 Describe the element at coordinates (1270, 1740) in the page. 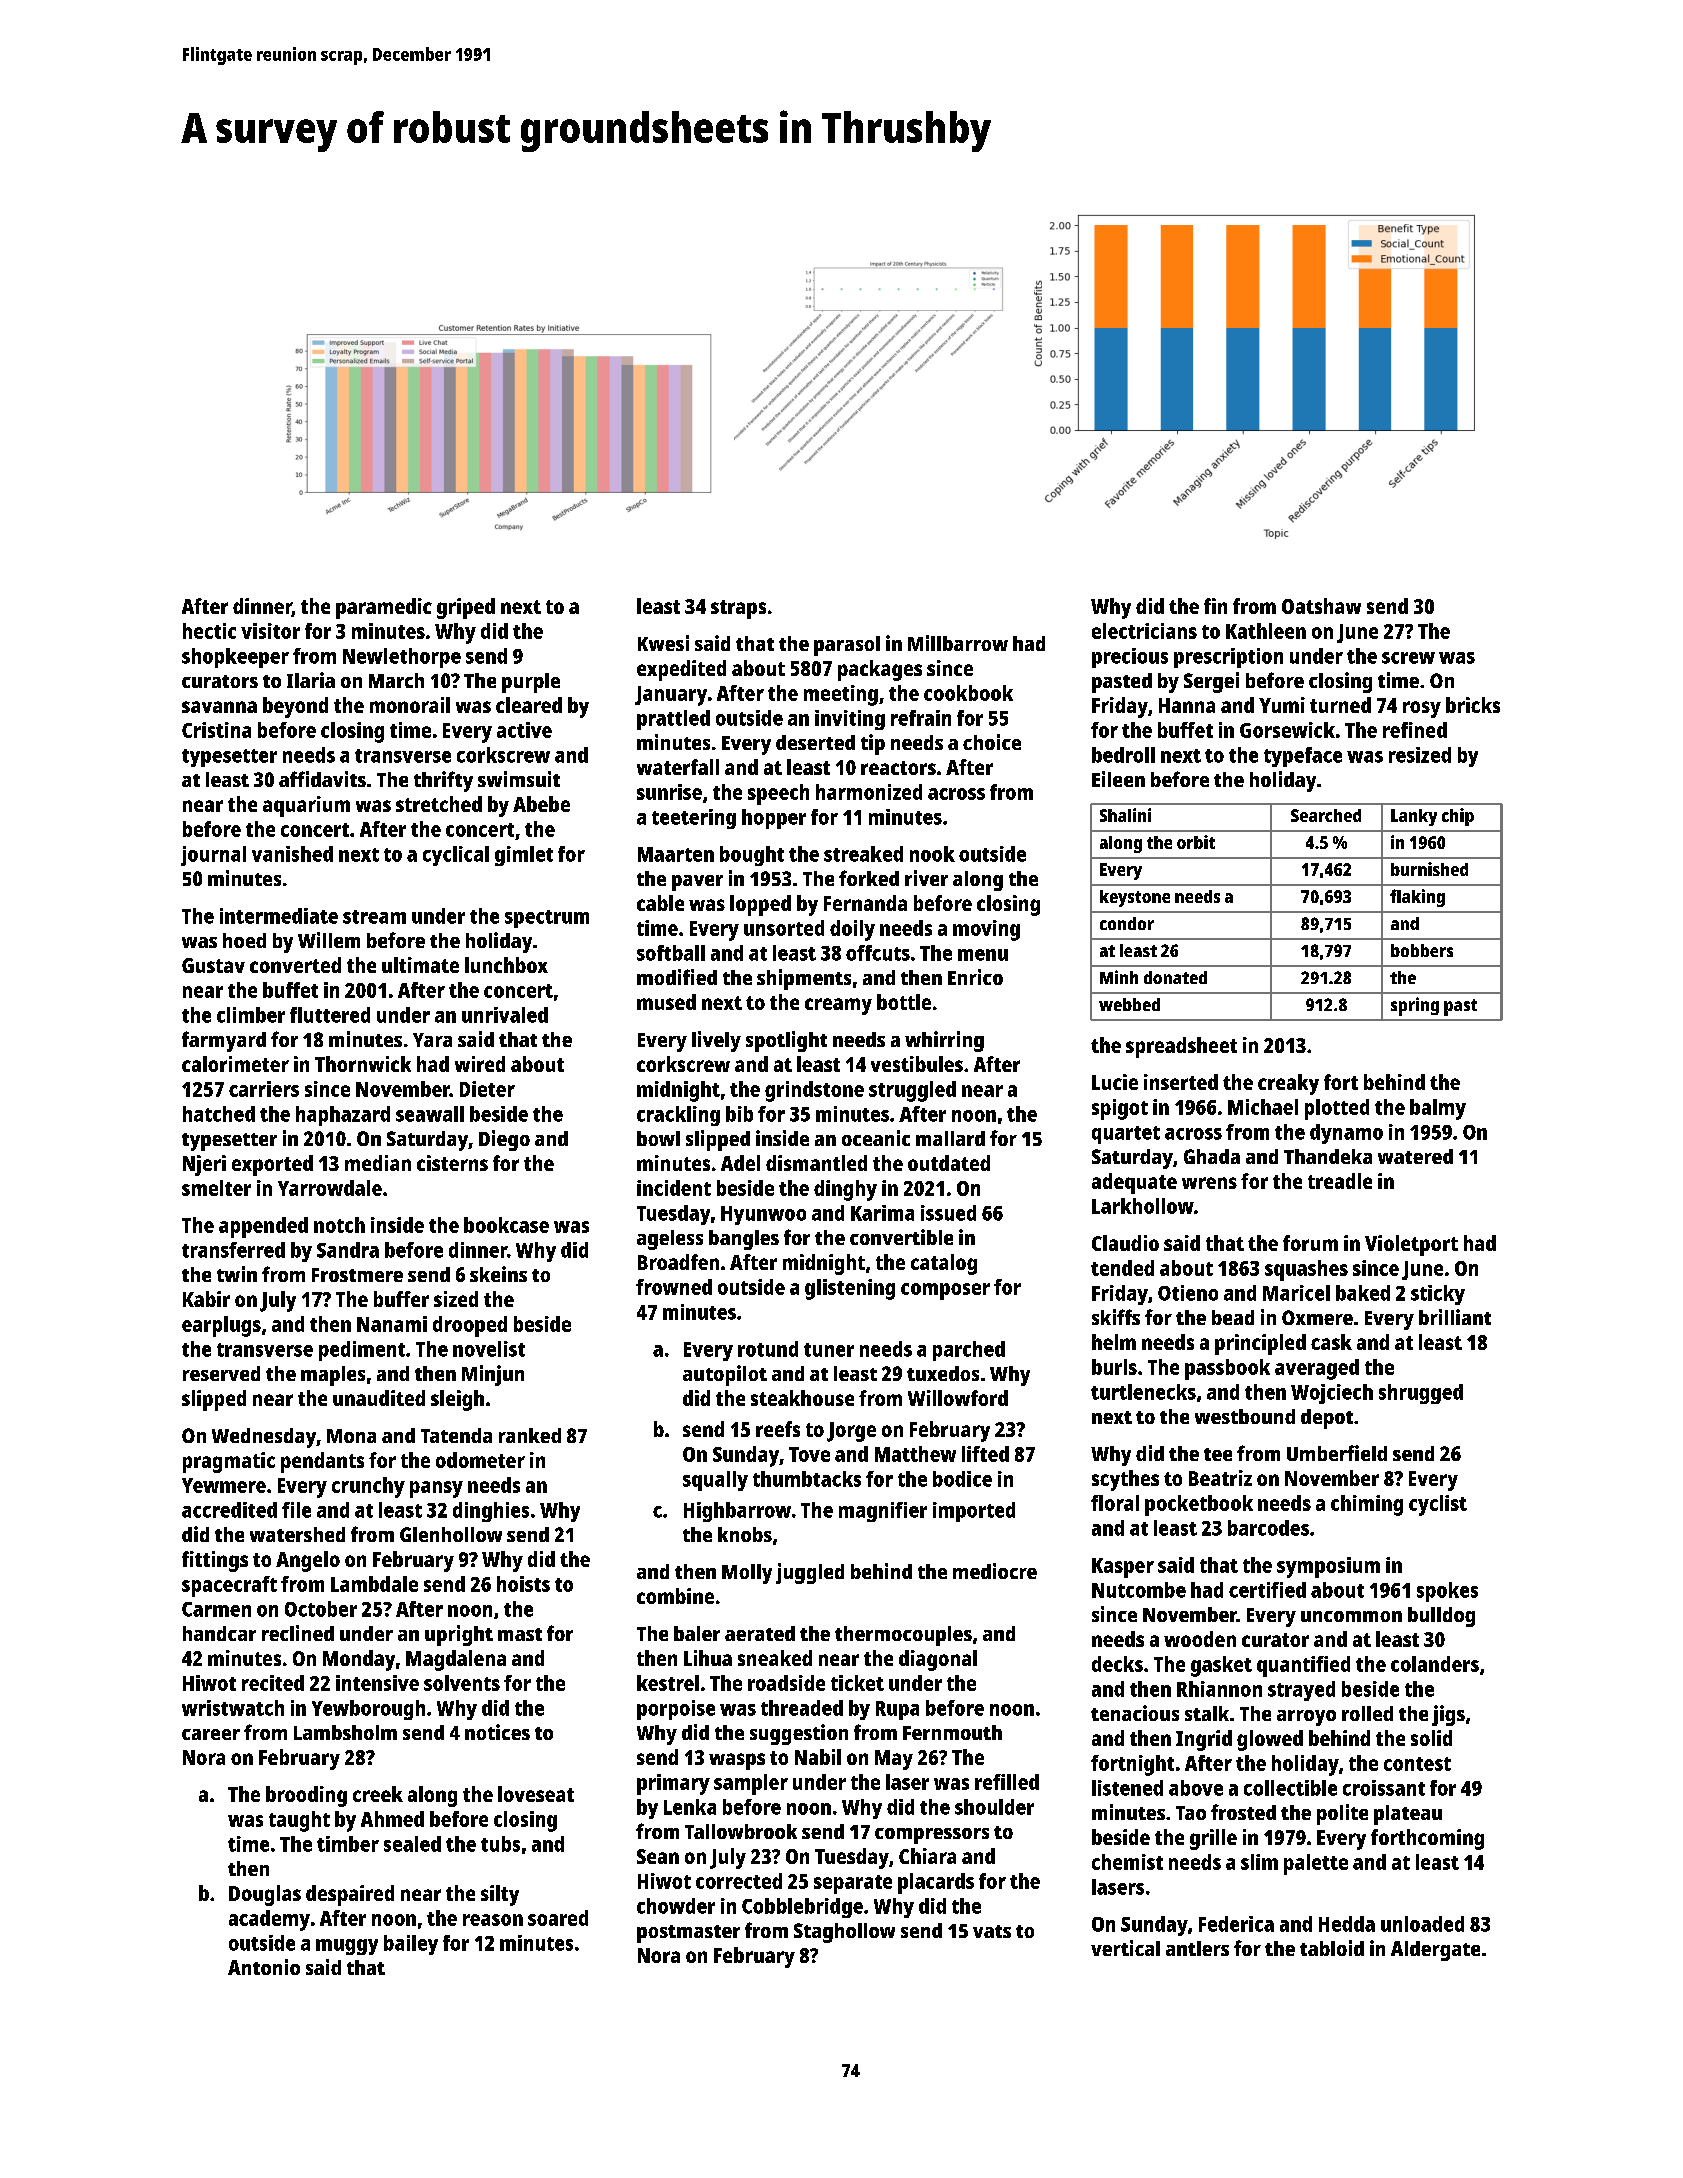

I see `glowed` at that location.
